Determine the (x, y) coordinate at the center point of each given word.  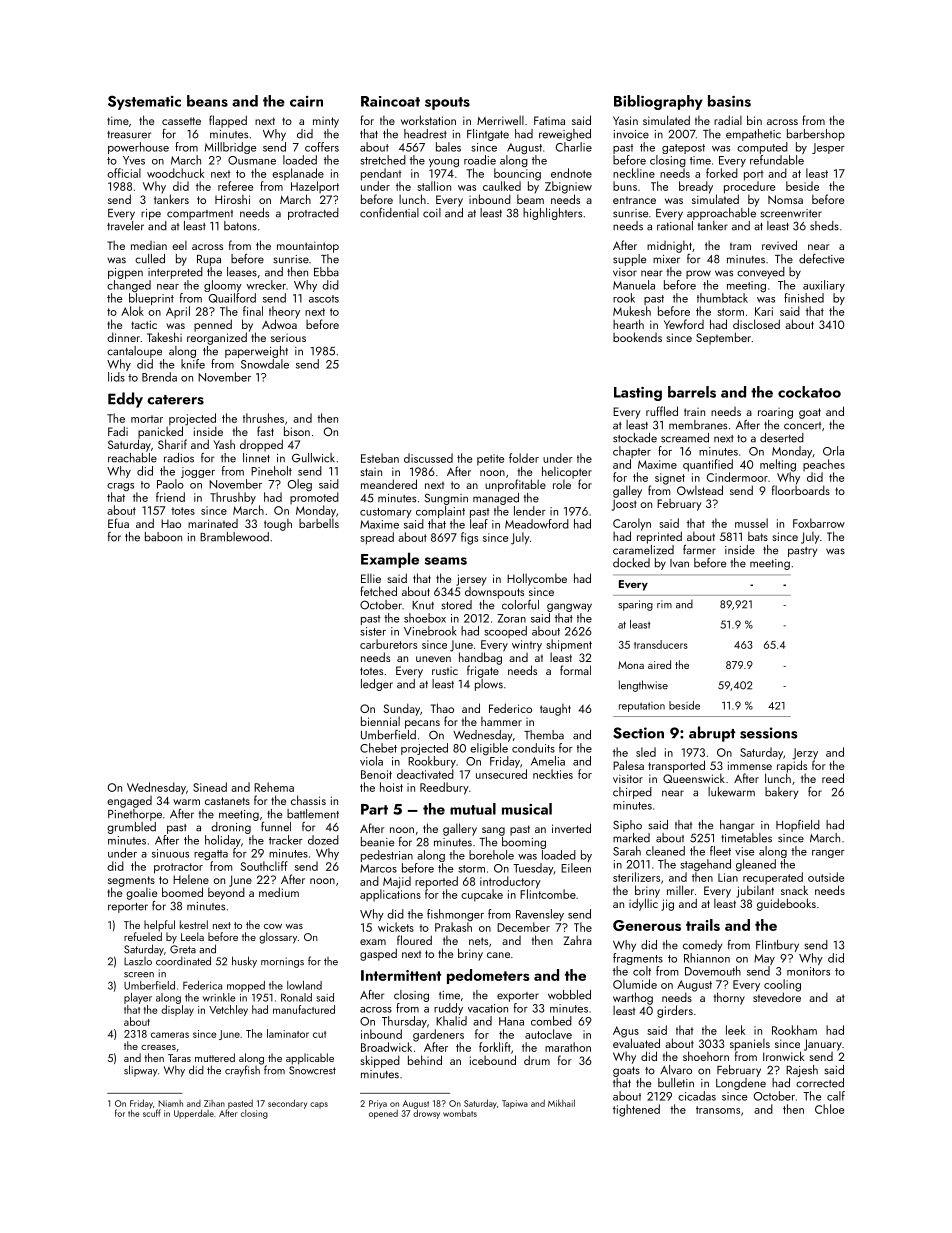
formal (575, 670)
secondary (287, 1104)
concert (802, 426)
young (444, 163)
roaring (775, 413)
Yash (224, 444)
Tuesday (533, 869)
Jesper (828, 148)
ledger (377, 685)
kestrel (194, 924)
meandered (389, 484)
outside (826, 877)
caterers (175, 400)
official (124, 173)
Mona (631, 665)
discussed (428, 458)
